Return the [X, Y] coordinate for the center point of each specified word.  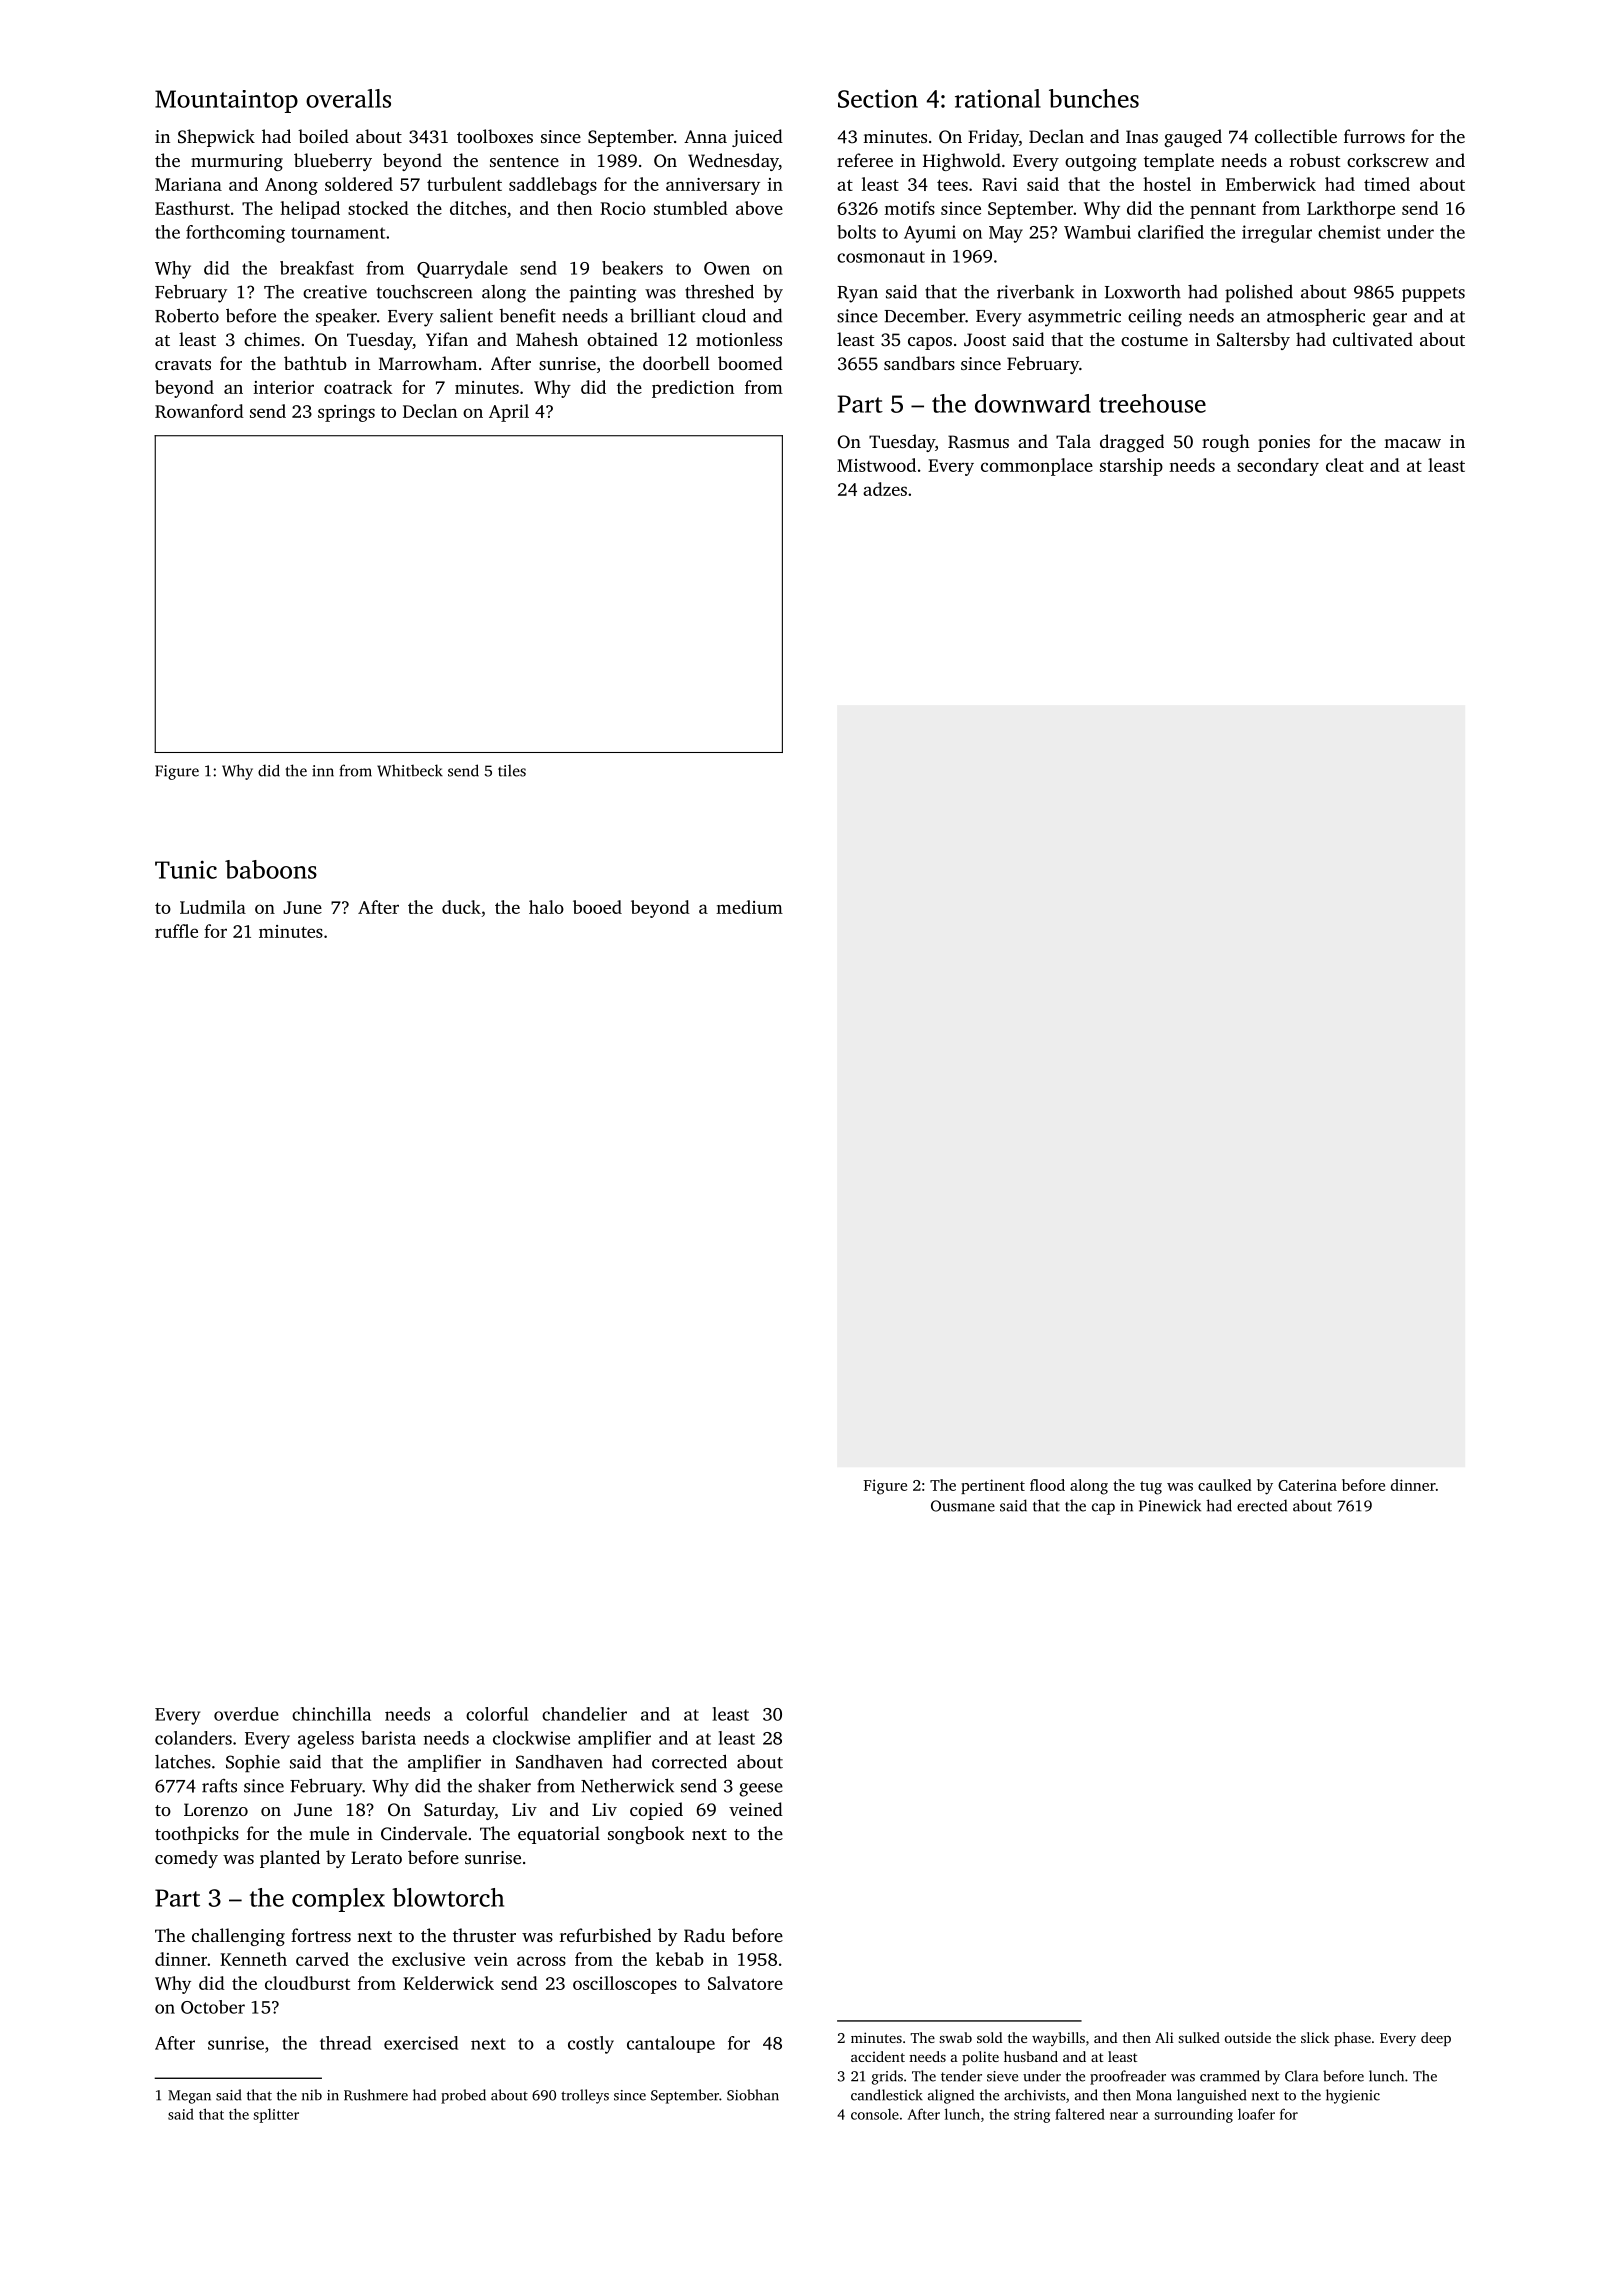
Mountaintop [226, 101]
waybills [1058, 2039]
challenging [238, 1937]
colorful [497, 1714]
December [924, 316]
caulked [1225, 1485]
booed [597, 907]
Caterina [1307, 1485]
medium [749, 907]
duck [461, 907]
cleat [1345, 465]
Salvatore [745, 1983]
